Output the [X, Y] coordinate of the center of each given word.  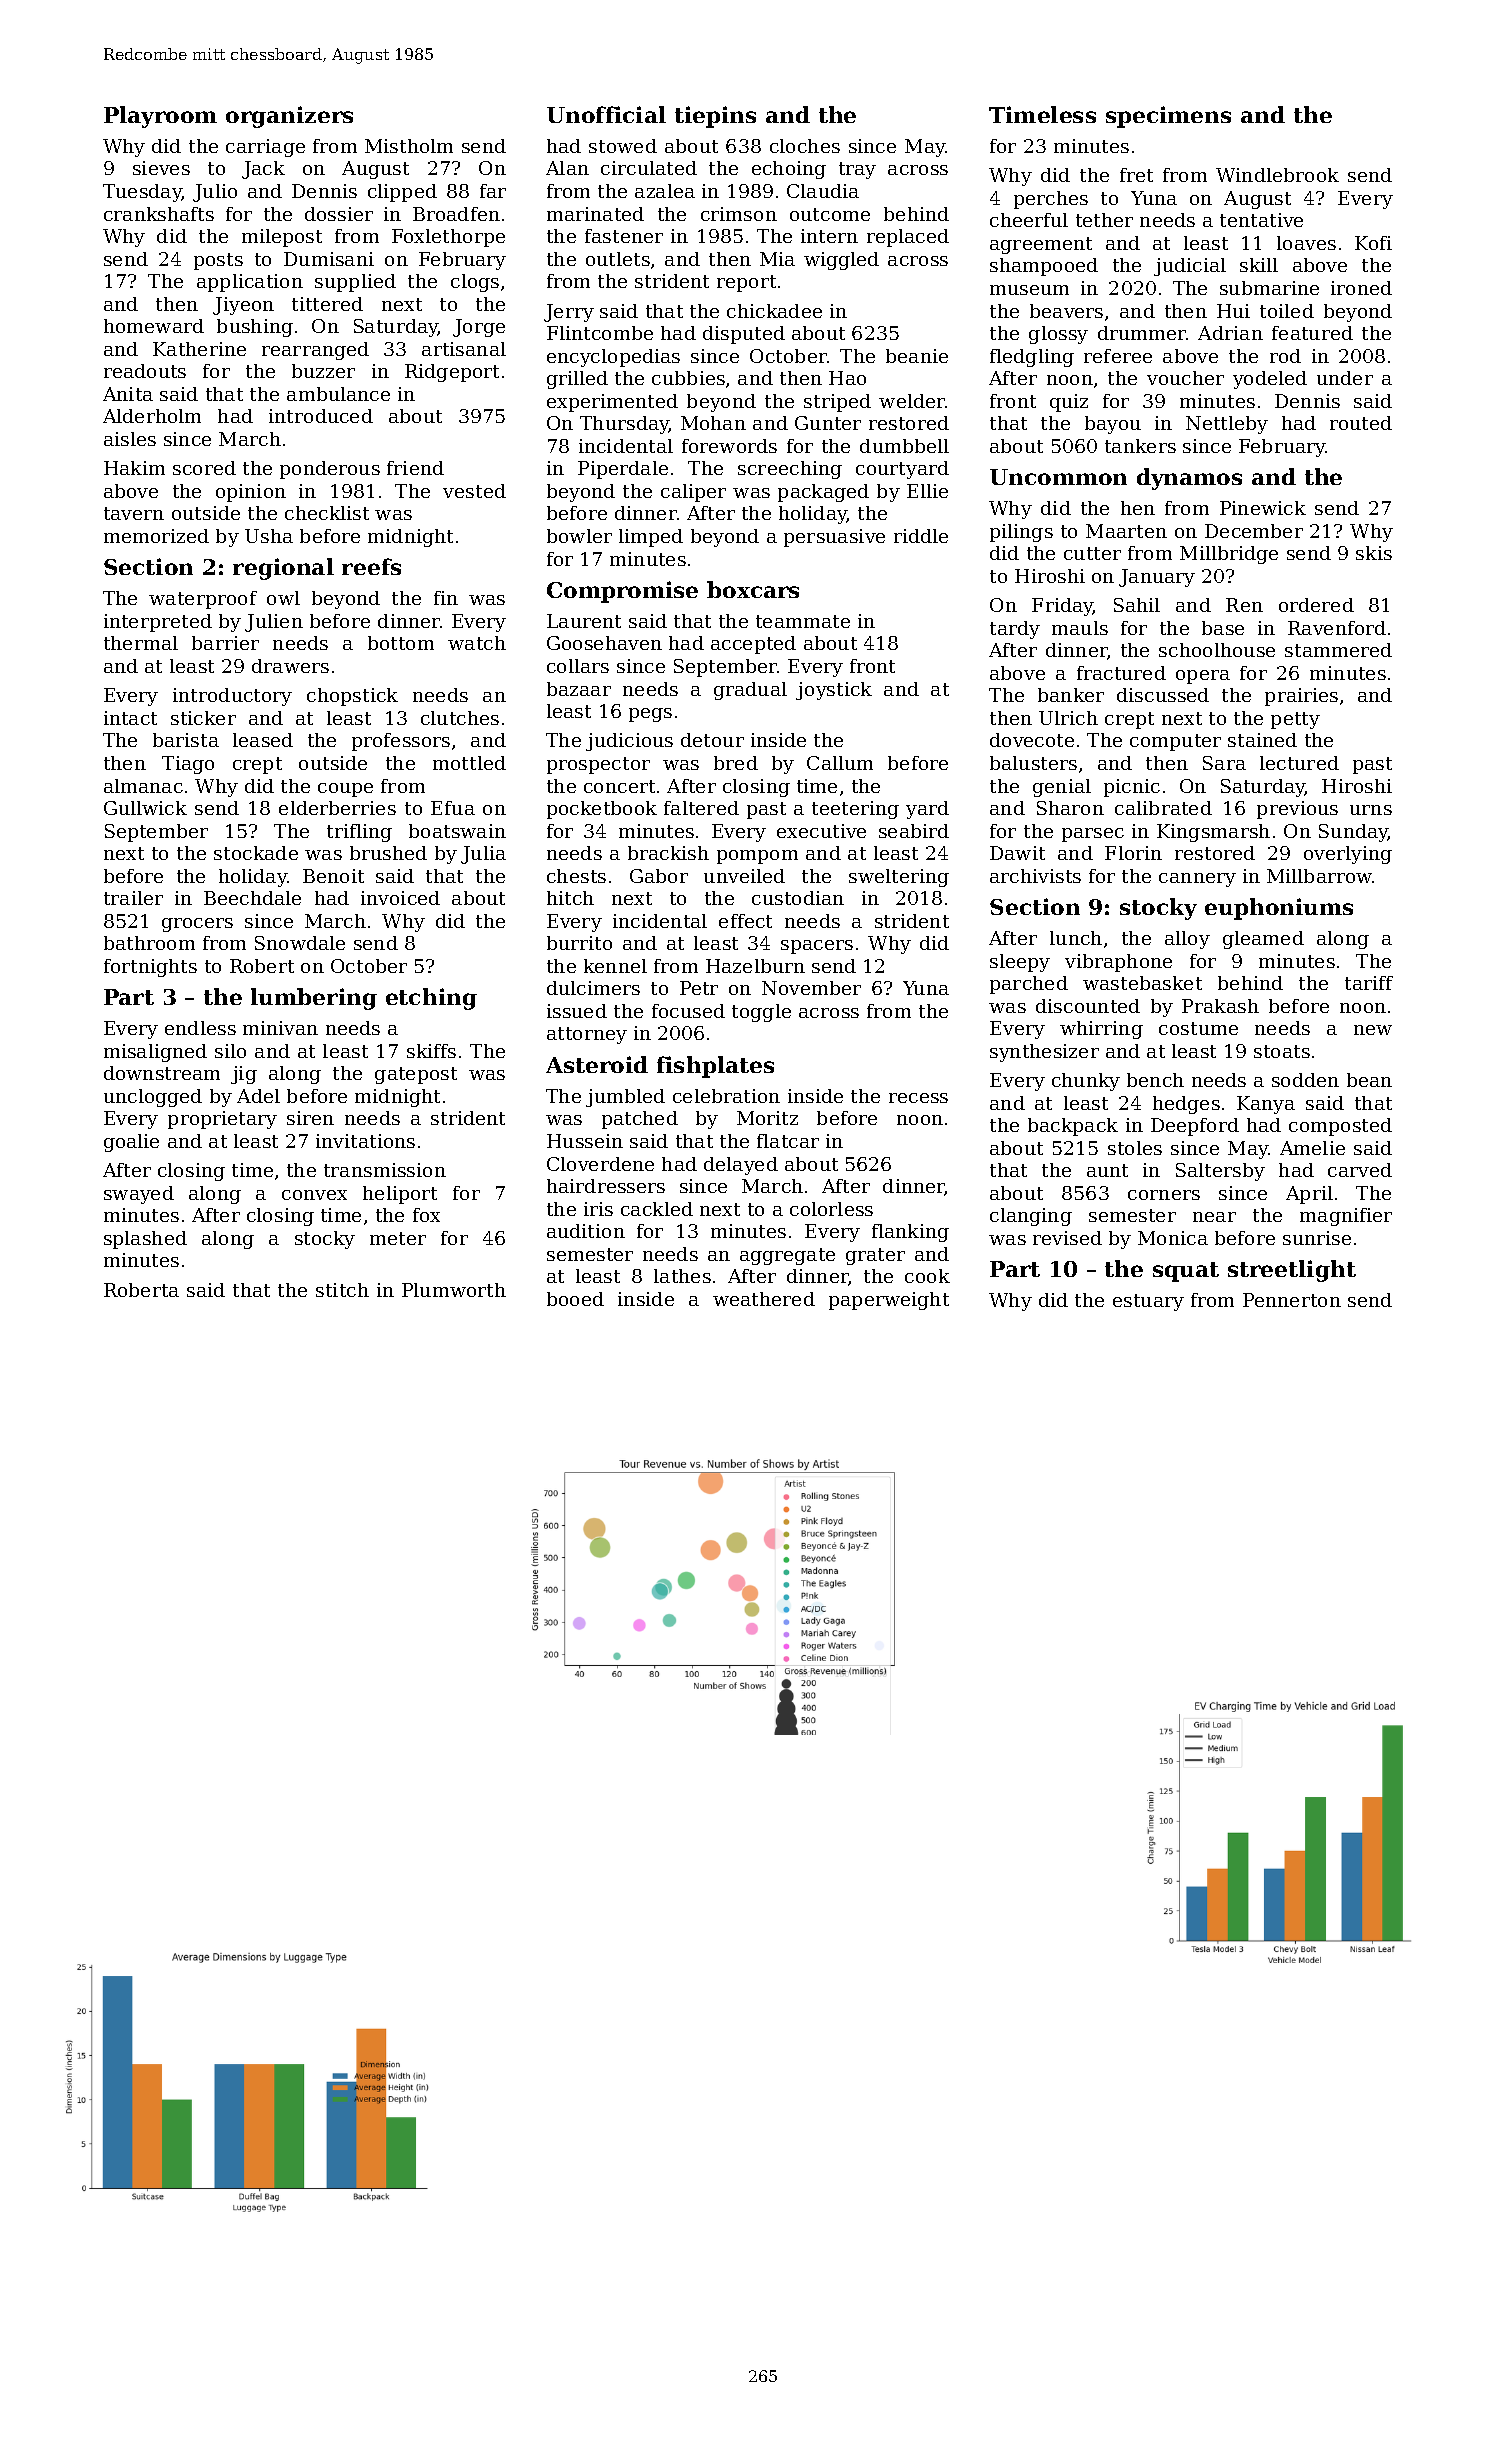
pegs [650, 715]
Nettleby [1227, 425]
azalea [665, 191]
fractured [1121, 673]
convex [314, 1195]
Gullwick [145, 808]
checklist [327, 513]
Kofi [1373, 243]
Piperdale [623, 470]
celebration [726, 1096]
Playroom [160, 117]
